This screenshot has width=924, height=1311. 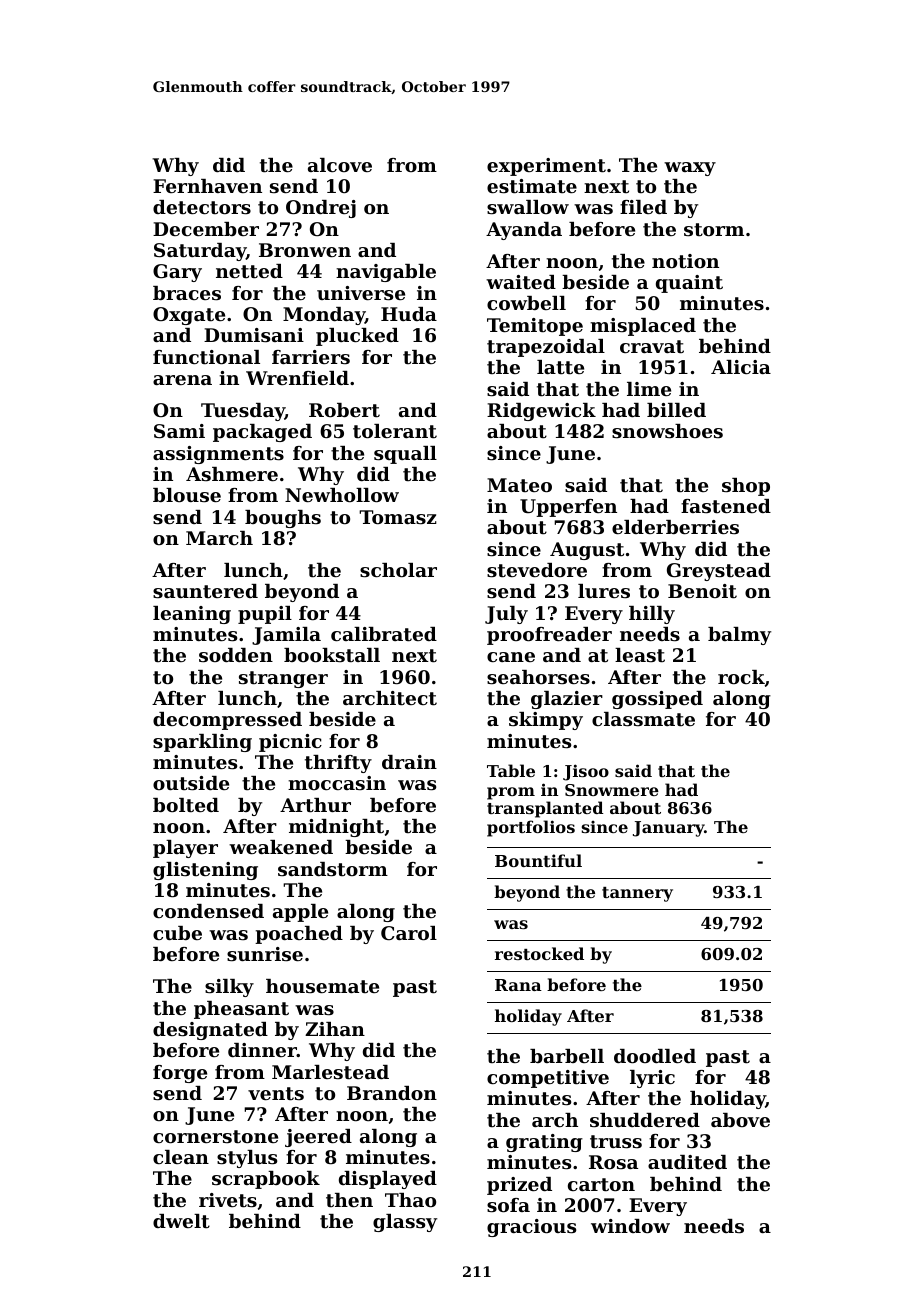 What do you see at coordinates (739, 636) in the screenshot?
I see `balmy` at bounding box center [739, 636].
